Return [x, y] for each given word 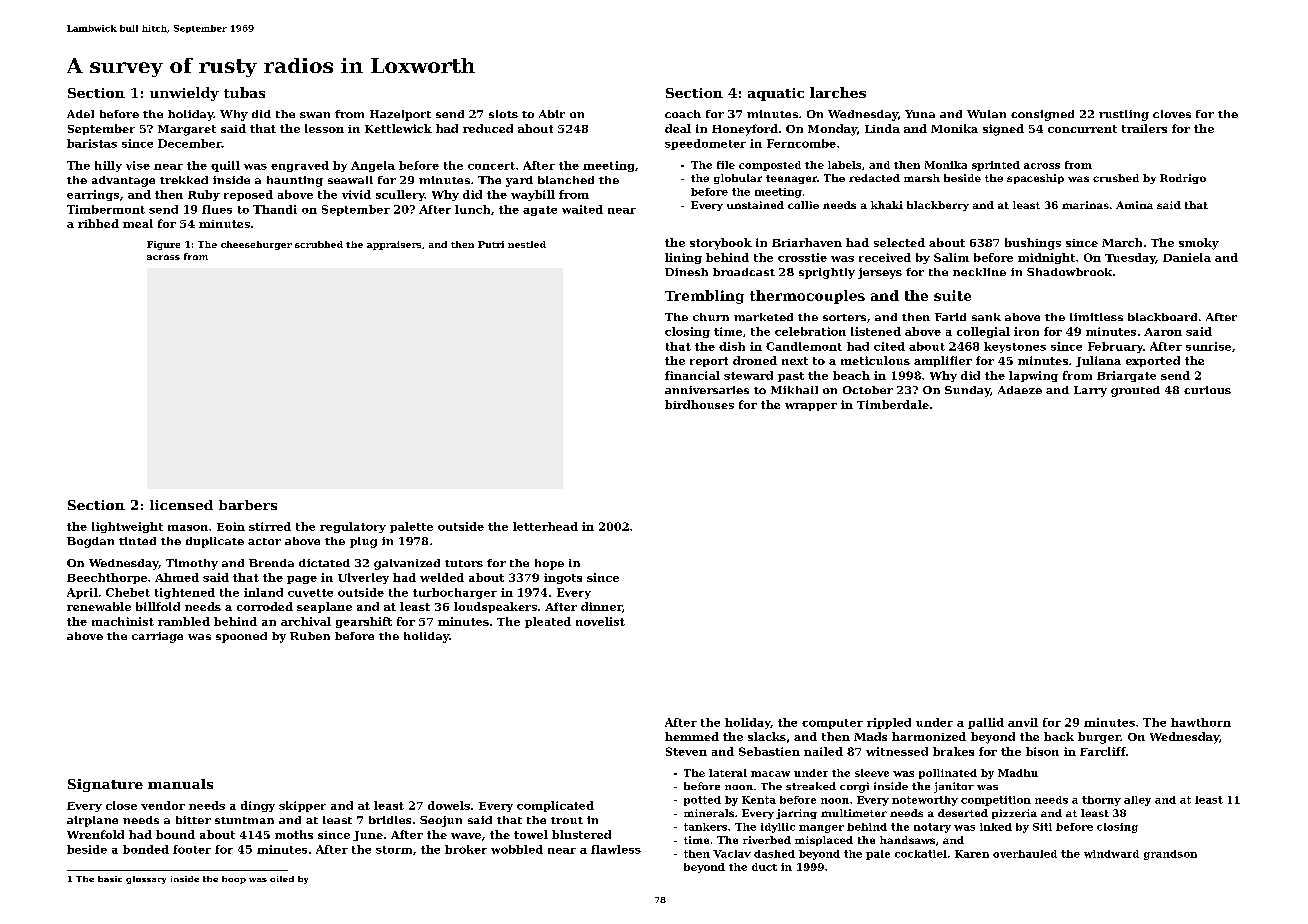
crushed [1116, 178]
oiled [282, 879]
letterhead [545, 526]
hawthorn [1201, 722]
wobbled [517, 849]
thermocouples [807, 297]
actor [264, 541]
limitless [1096, 317]
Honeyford [745, 130]
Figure [163, 245]
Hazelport [400, 115]
